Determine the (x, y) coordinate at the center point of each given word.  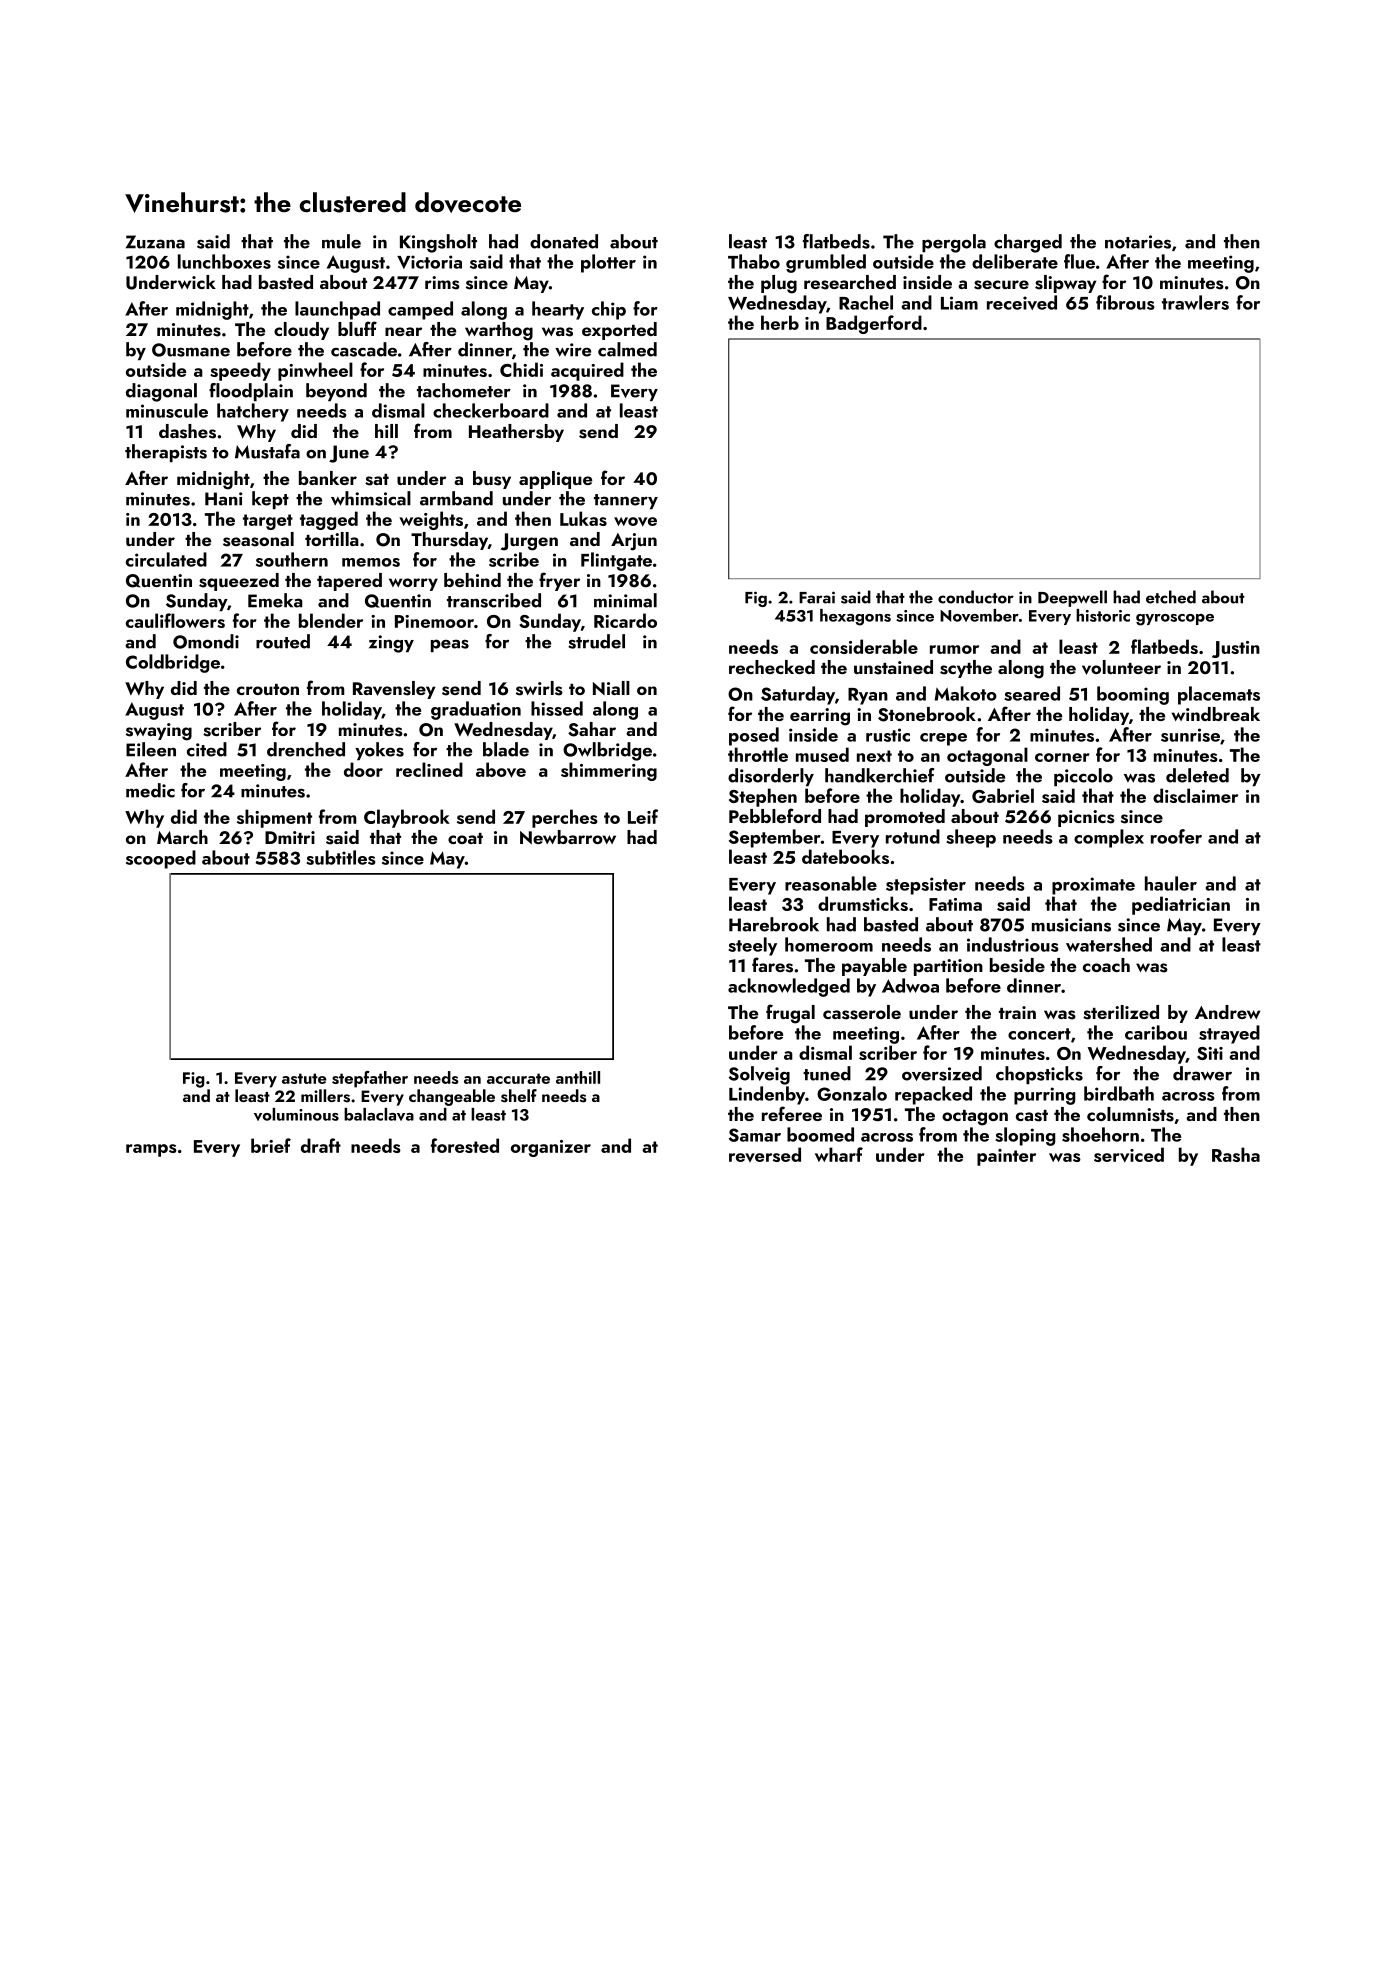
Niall (611, 688)
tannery (626, 501)
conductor (976, 597)
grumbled (826, 263)
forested (465, 1145)
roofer (1176, 836)
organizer (551, 1148)
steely (752, 946)
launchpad (337, 310)
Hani (224, 499)
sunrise (1190, 735)
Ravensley (394, 690)
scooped (161, 859)
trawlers (1195, 302)
